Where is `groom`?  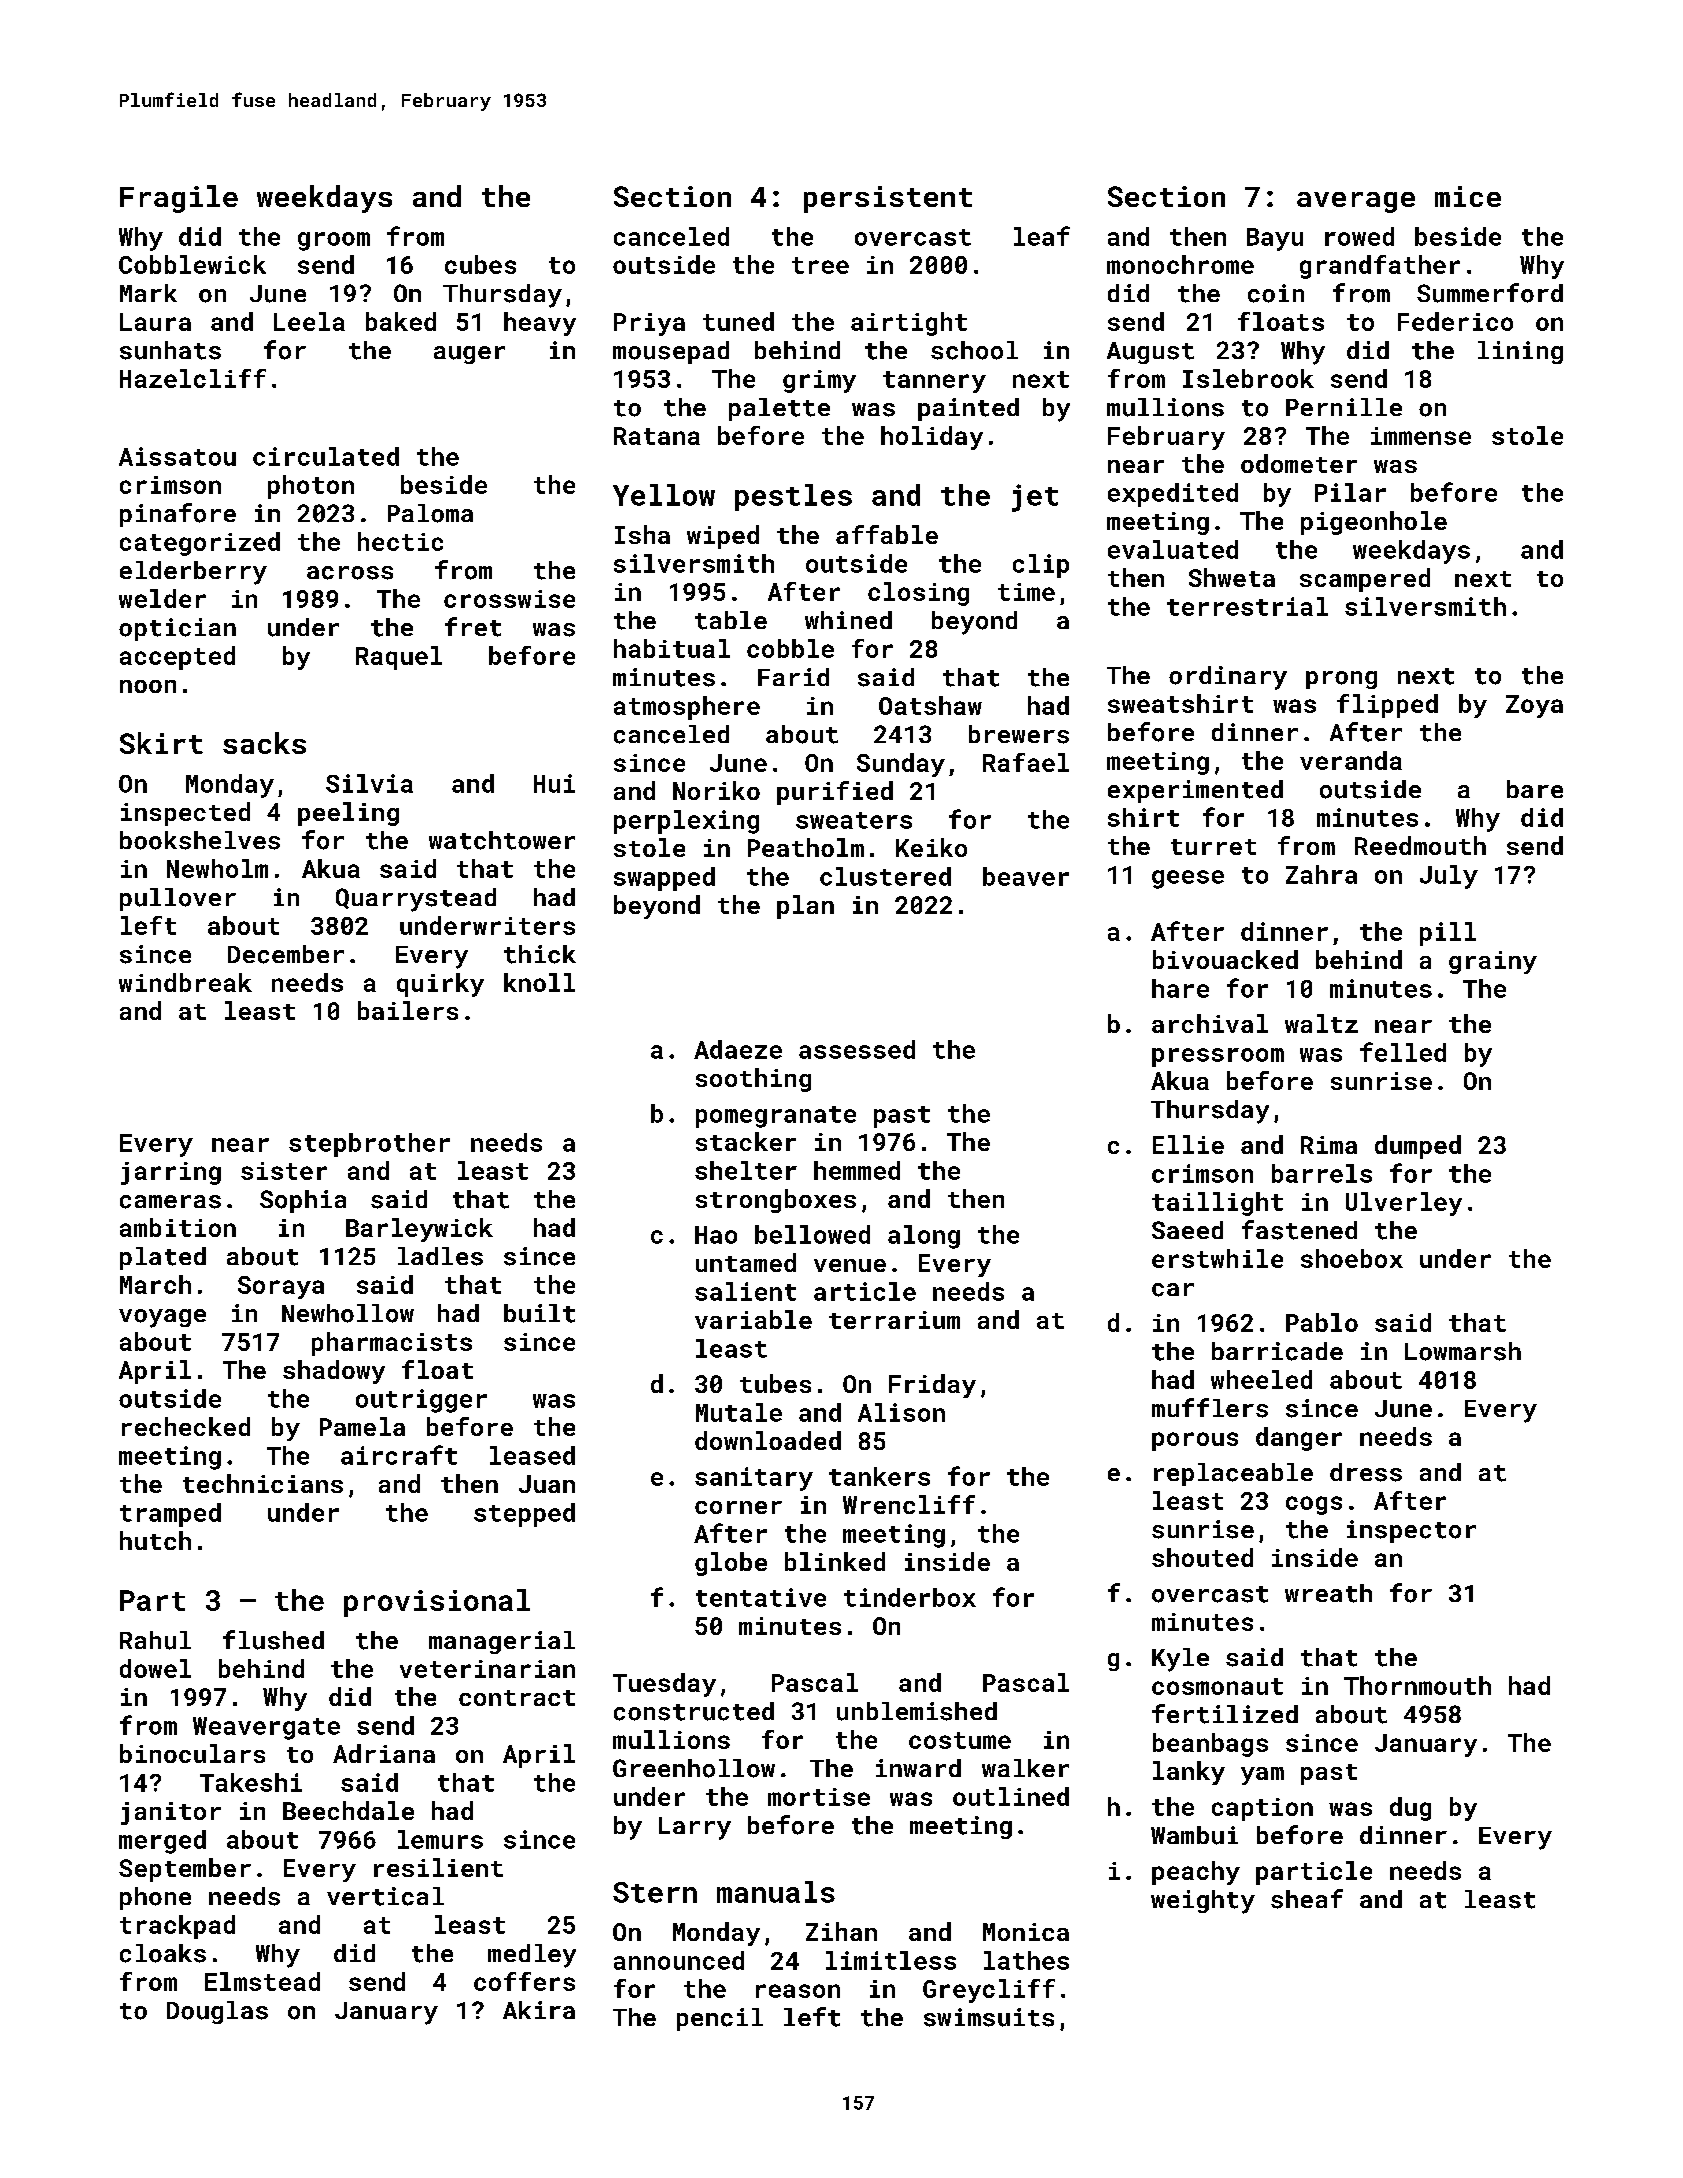
groom is located at coordinates (334, 241).
